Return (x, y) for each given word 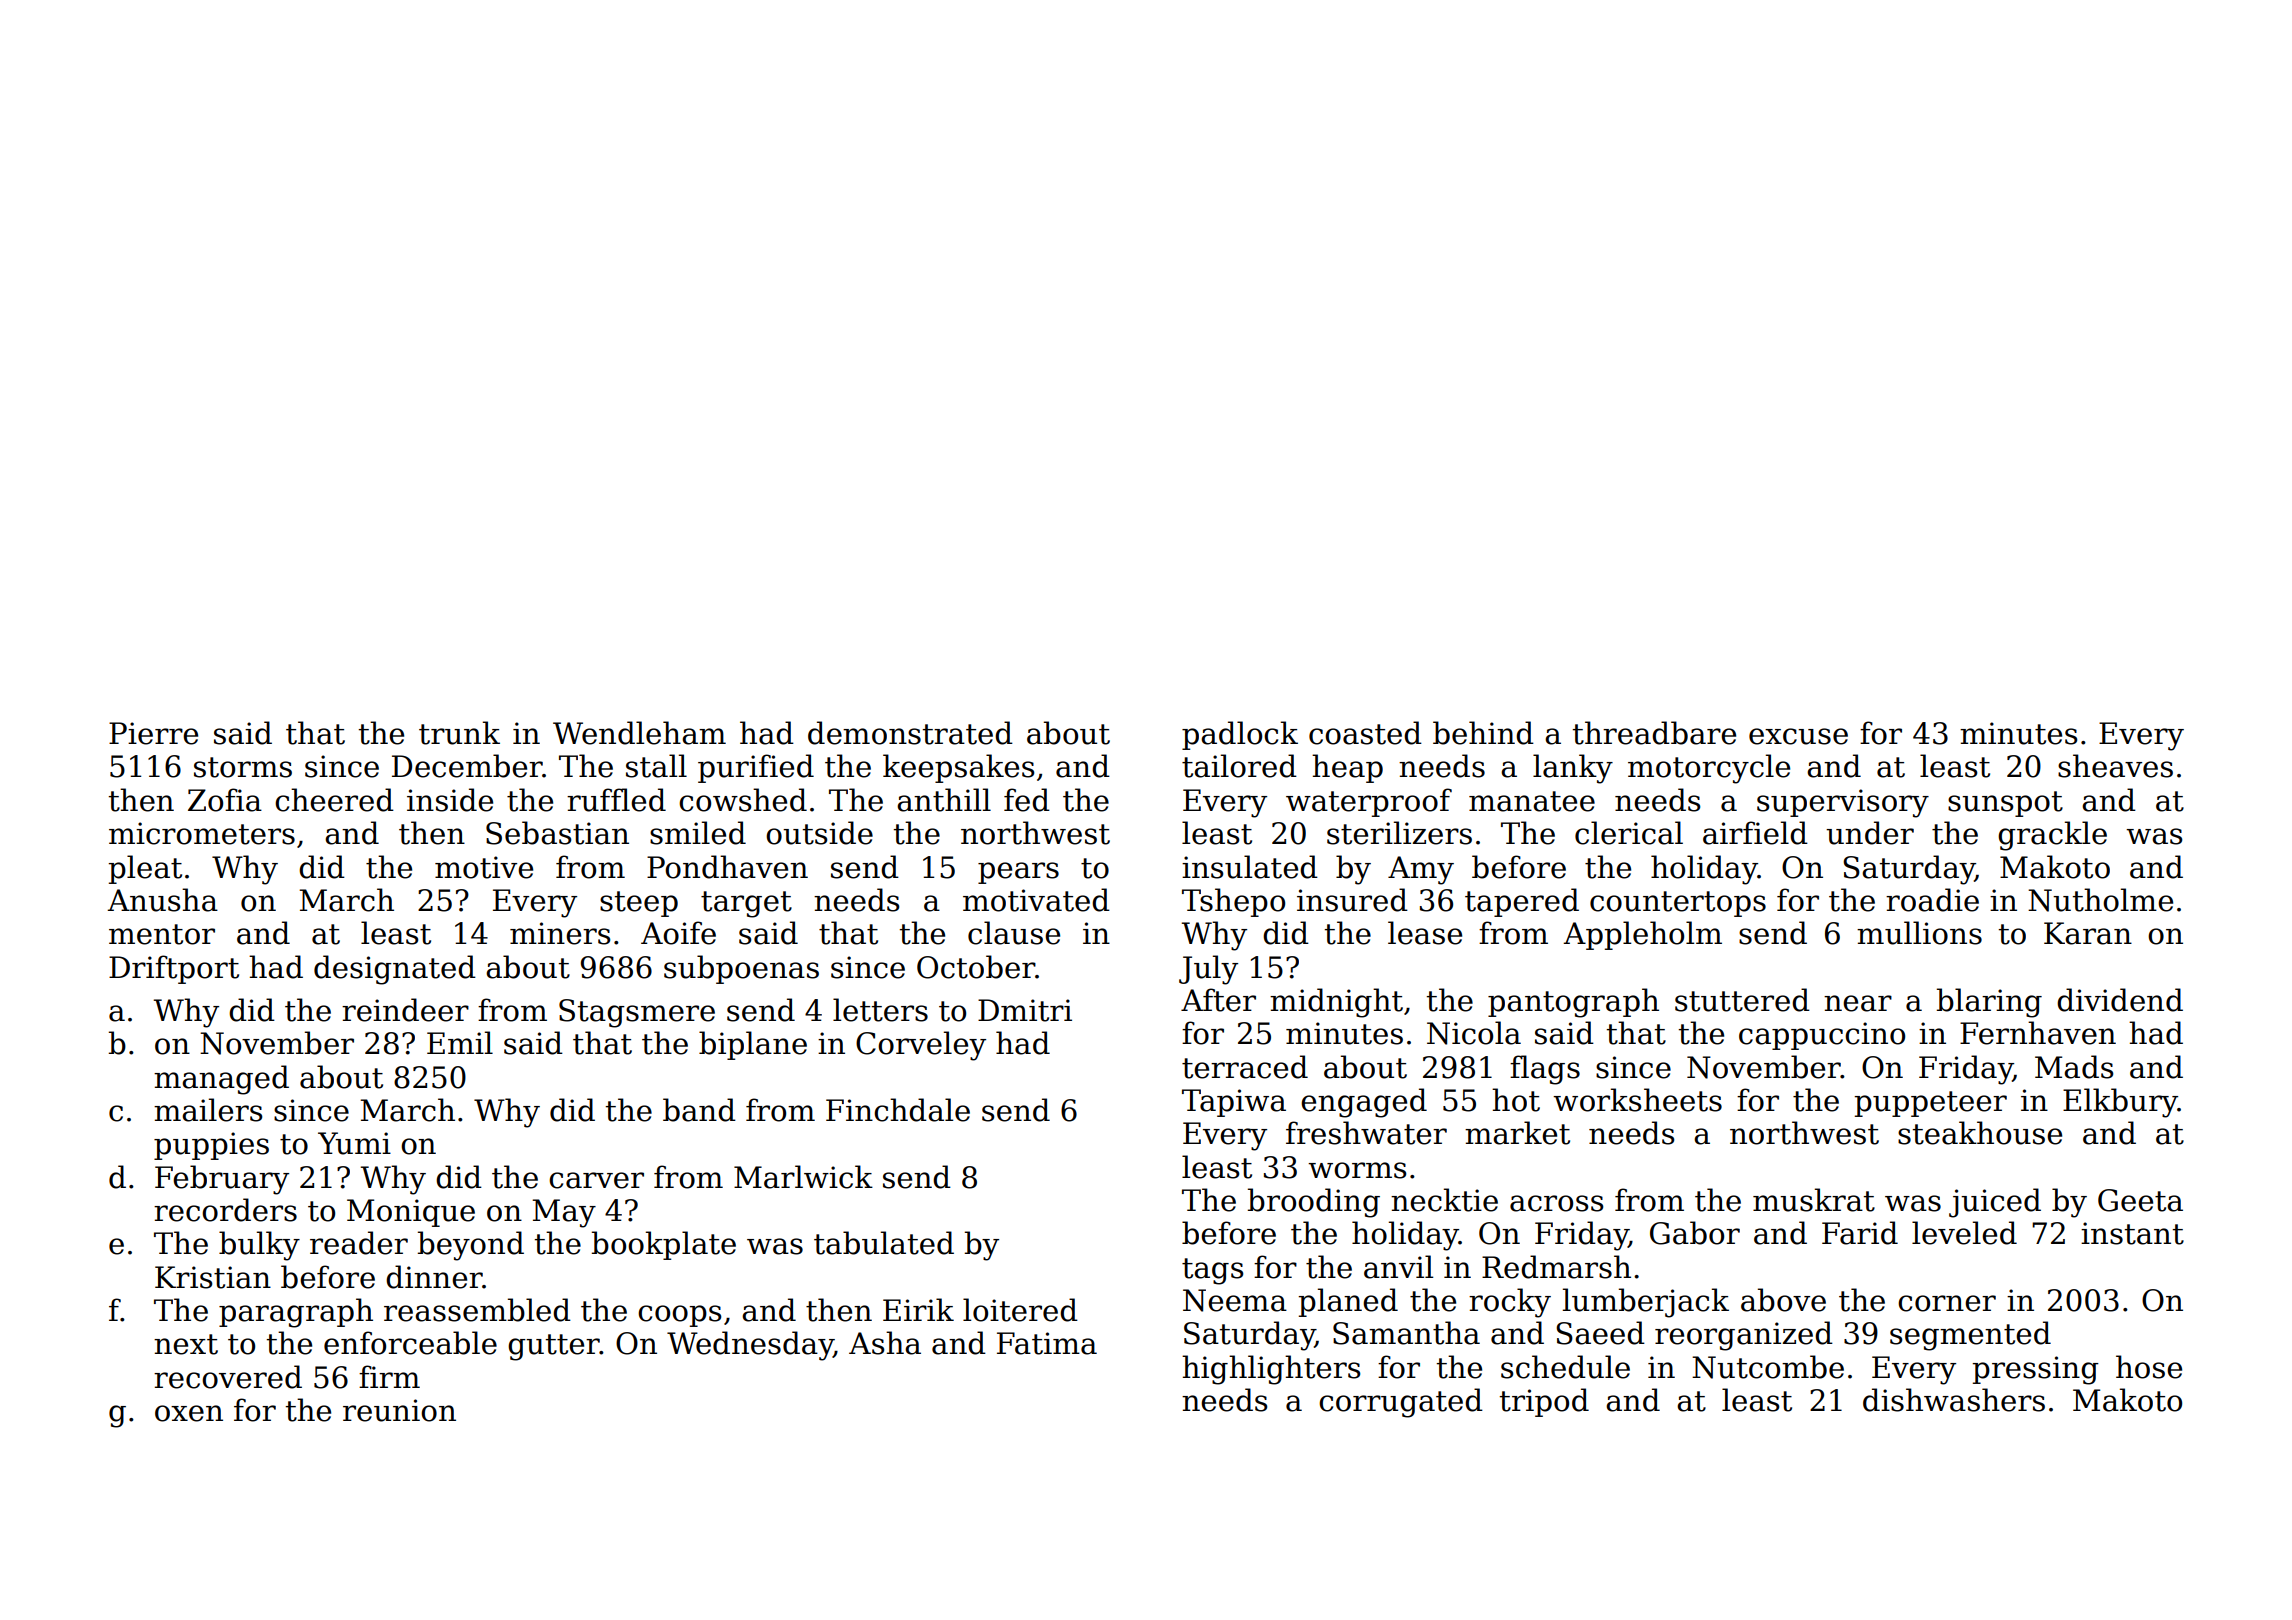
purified (756, 768)
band (699, 1110)
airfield (1755, 833)
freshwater (1366, 1133)
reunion (399, 1410)
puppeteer (1931, 1104)
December (467, 766)
